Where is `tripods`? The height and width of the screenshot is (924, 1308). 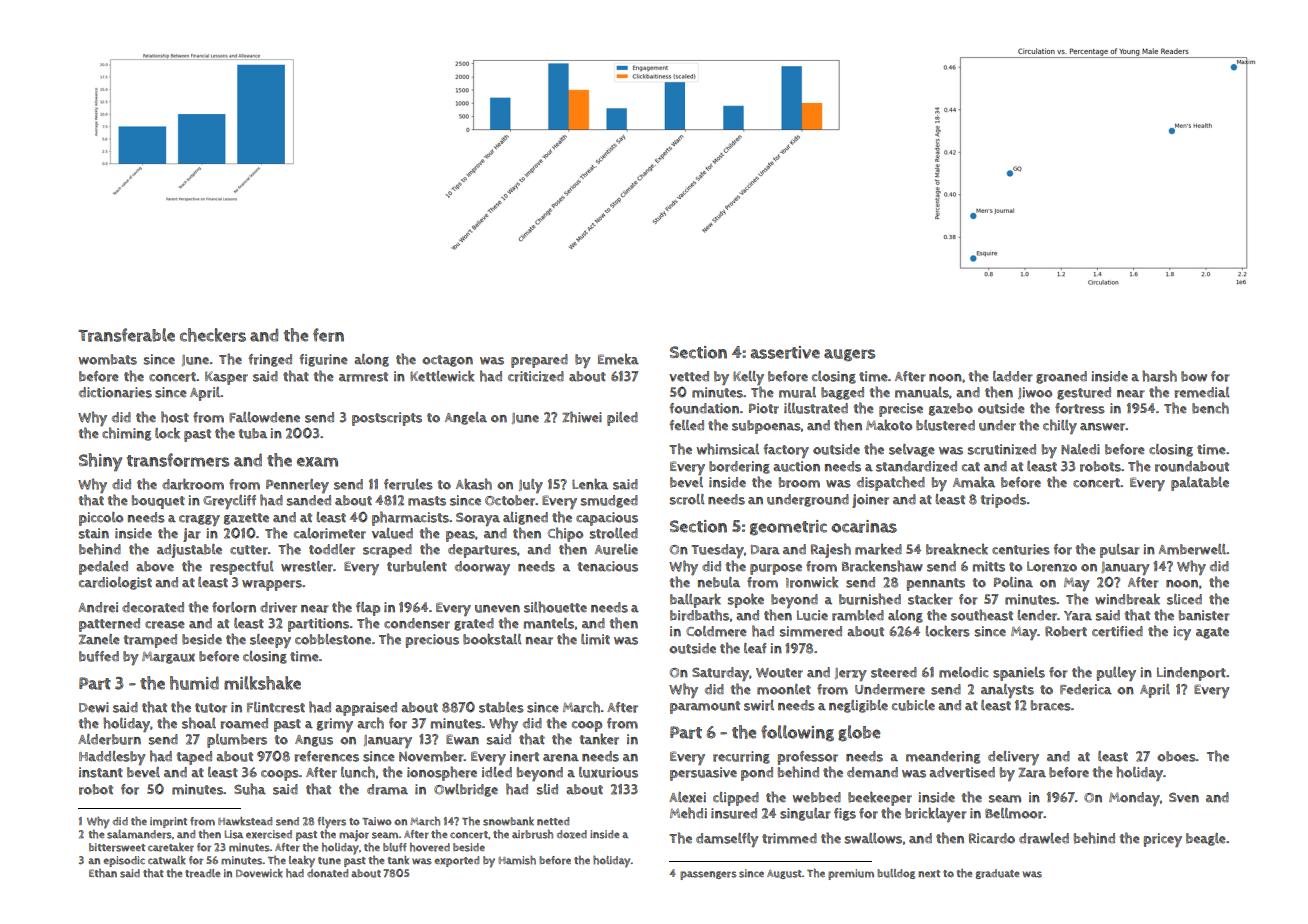
tripods is located at coordinates (1003, 501).
